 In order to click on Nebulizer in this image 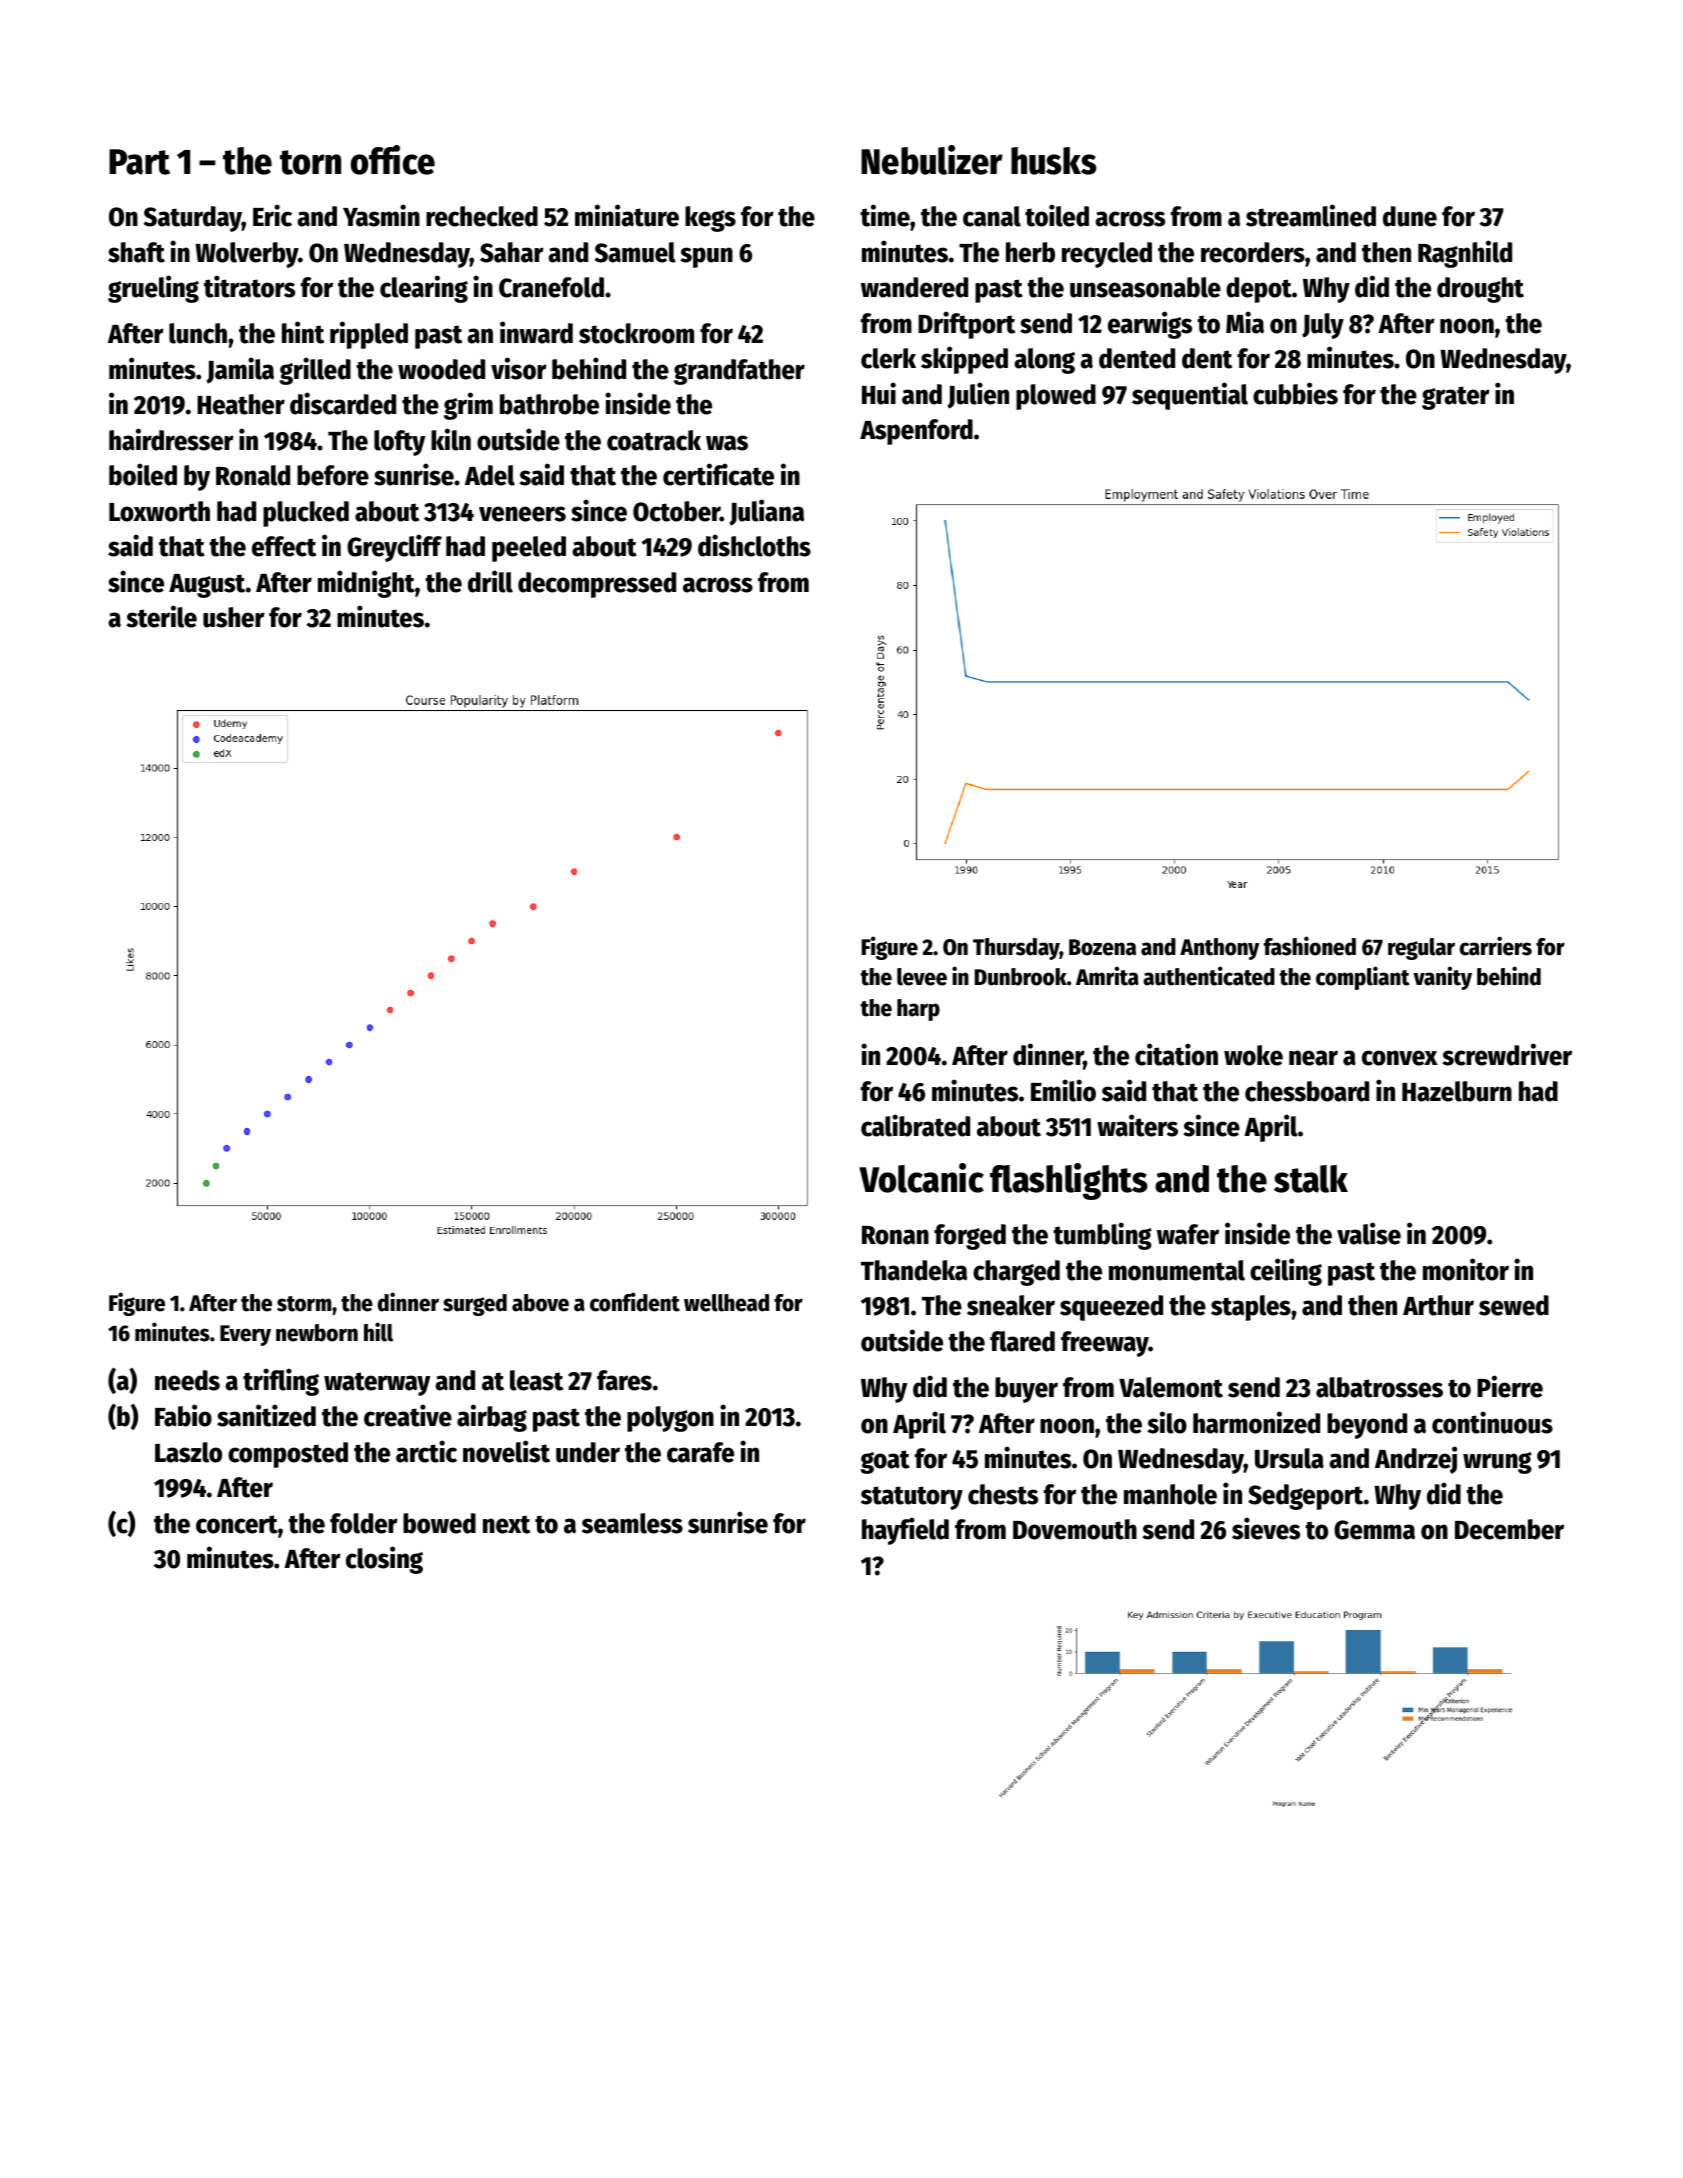, I will do `click(932, 160)`.
